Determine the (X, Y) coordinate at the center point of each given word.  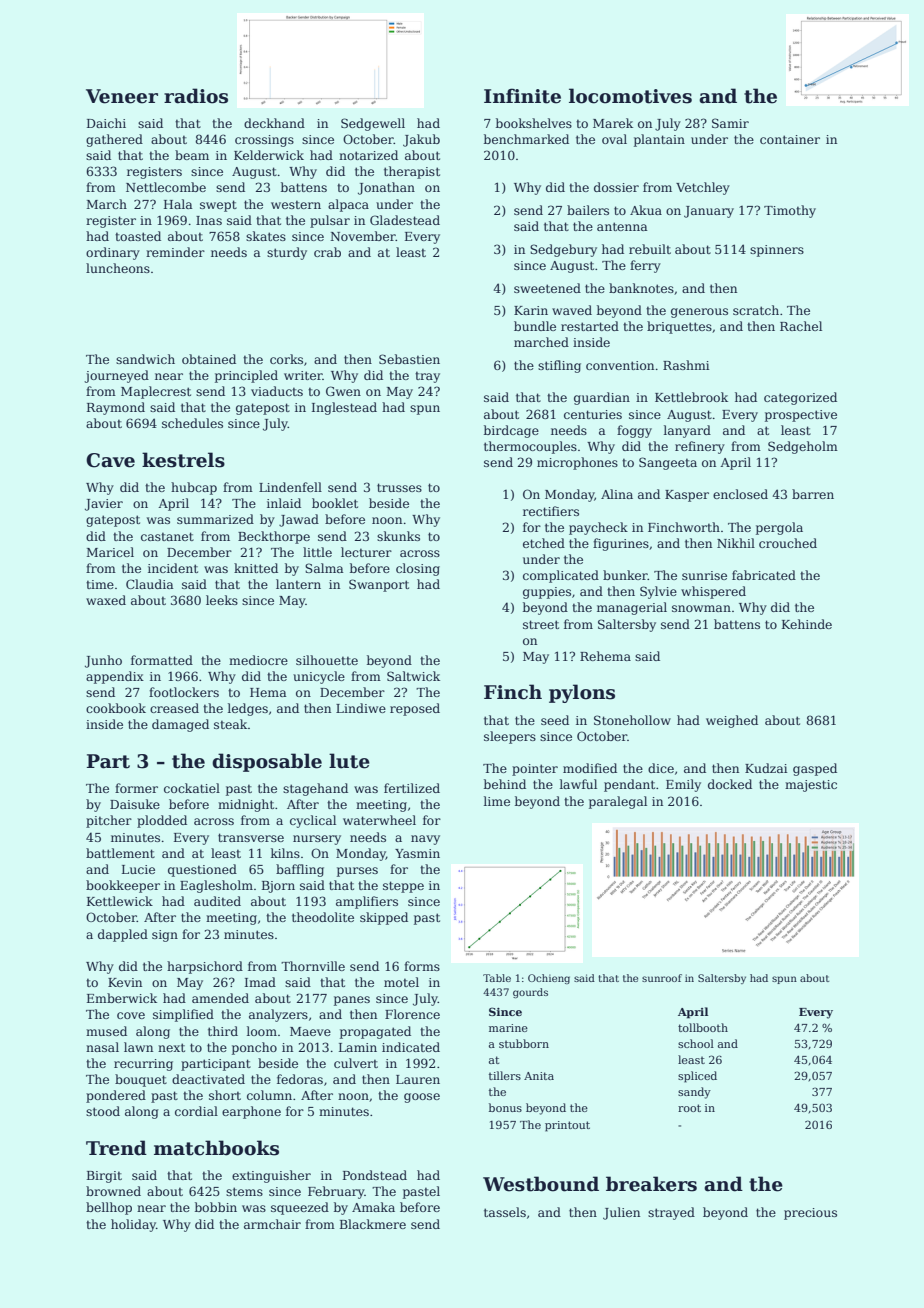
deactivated (208, 1079)
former (136, 788)
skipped (384, 918)
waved (572, 310)
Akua (646, 210)
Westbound (541, 1184)
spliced (697, 1077)
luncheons (118, 268)
